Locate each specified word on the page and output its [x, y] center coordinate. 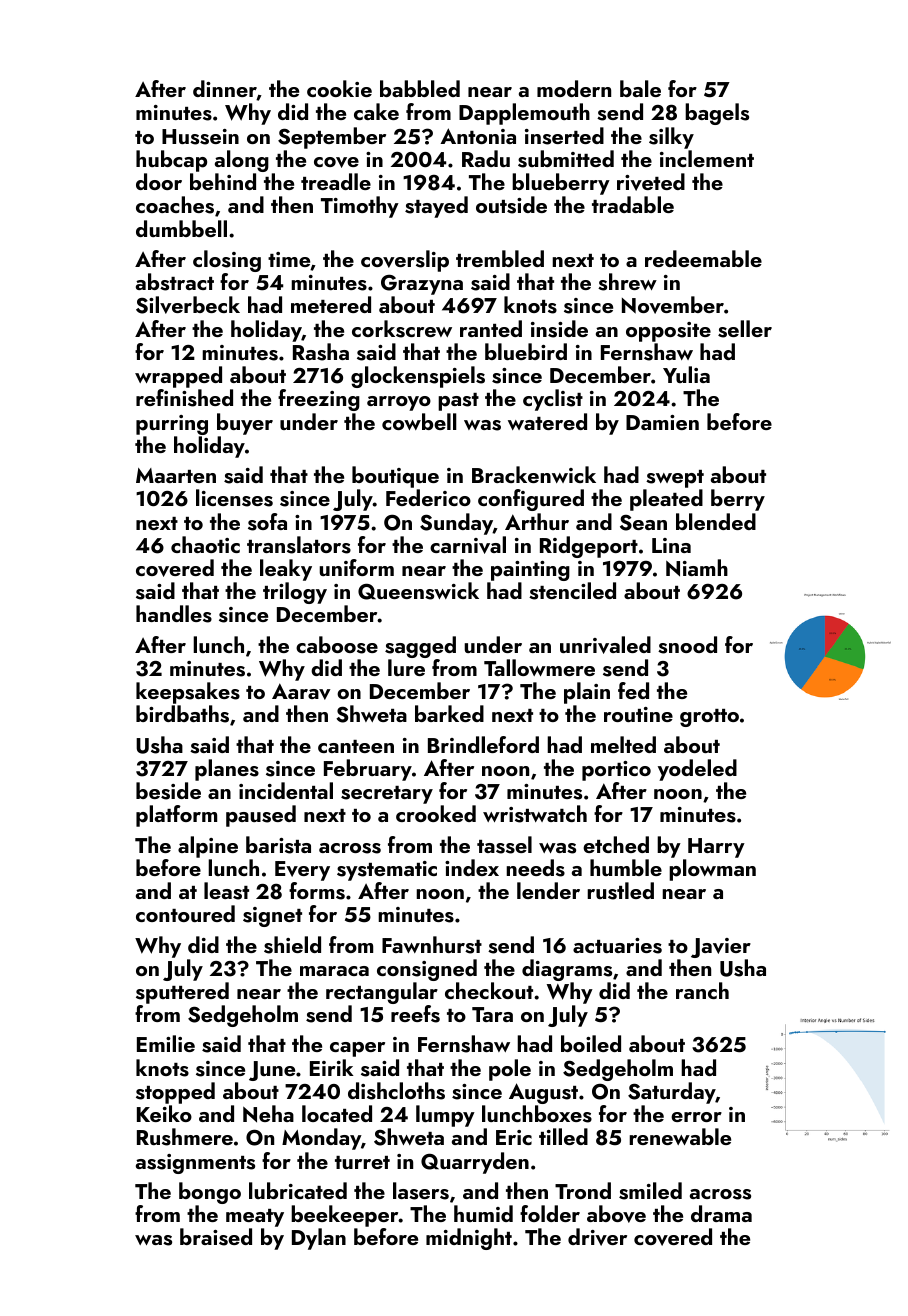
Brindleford [483, 744]
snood [687, 645]
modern [574, 88]
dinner [225, 90]
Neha [268, 1114]
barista [278, 845]
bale [640, 88]
